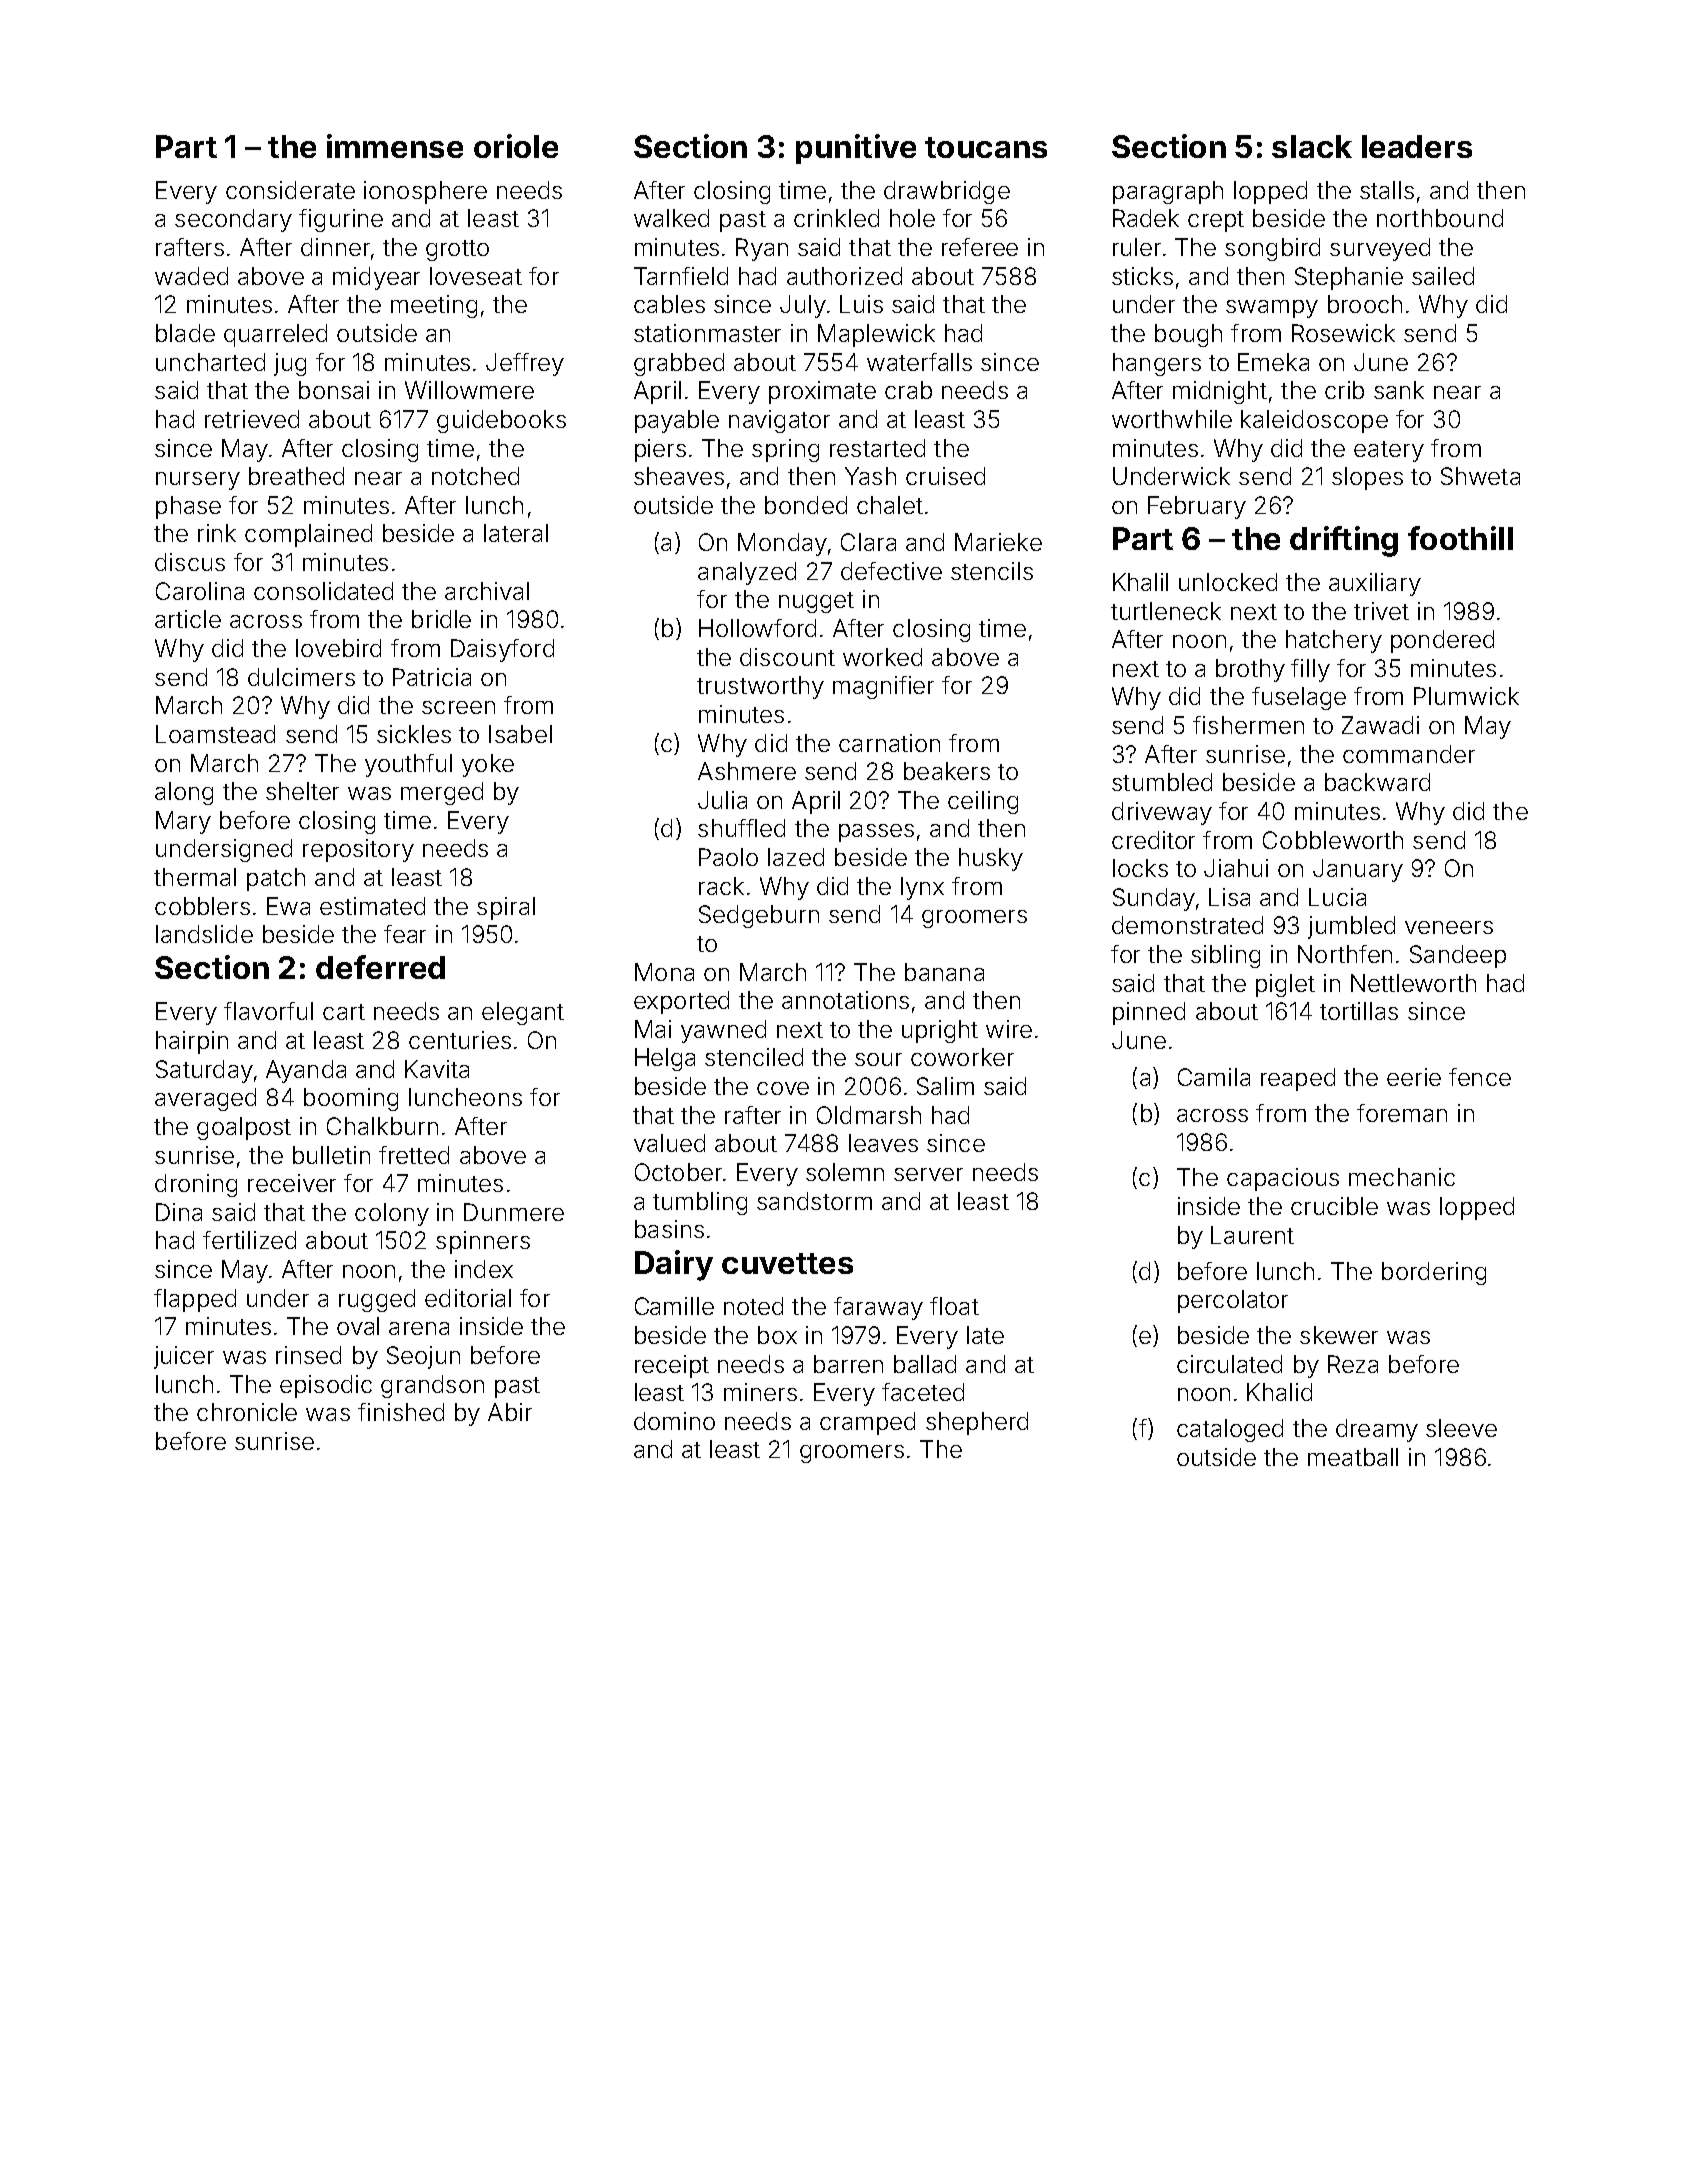 This screenshot has height=2178, width=1683. Describe the element at coordinates (1409, 754) in the screenshot. I see `commander` at that location.
